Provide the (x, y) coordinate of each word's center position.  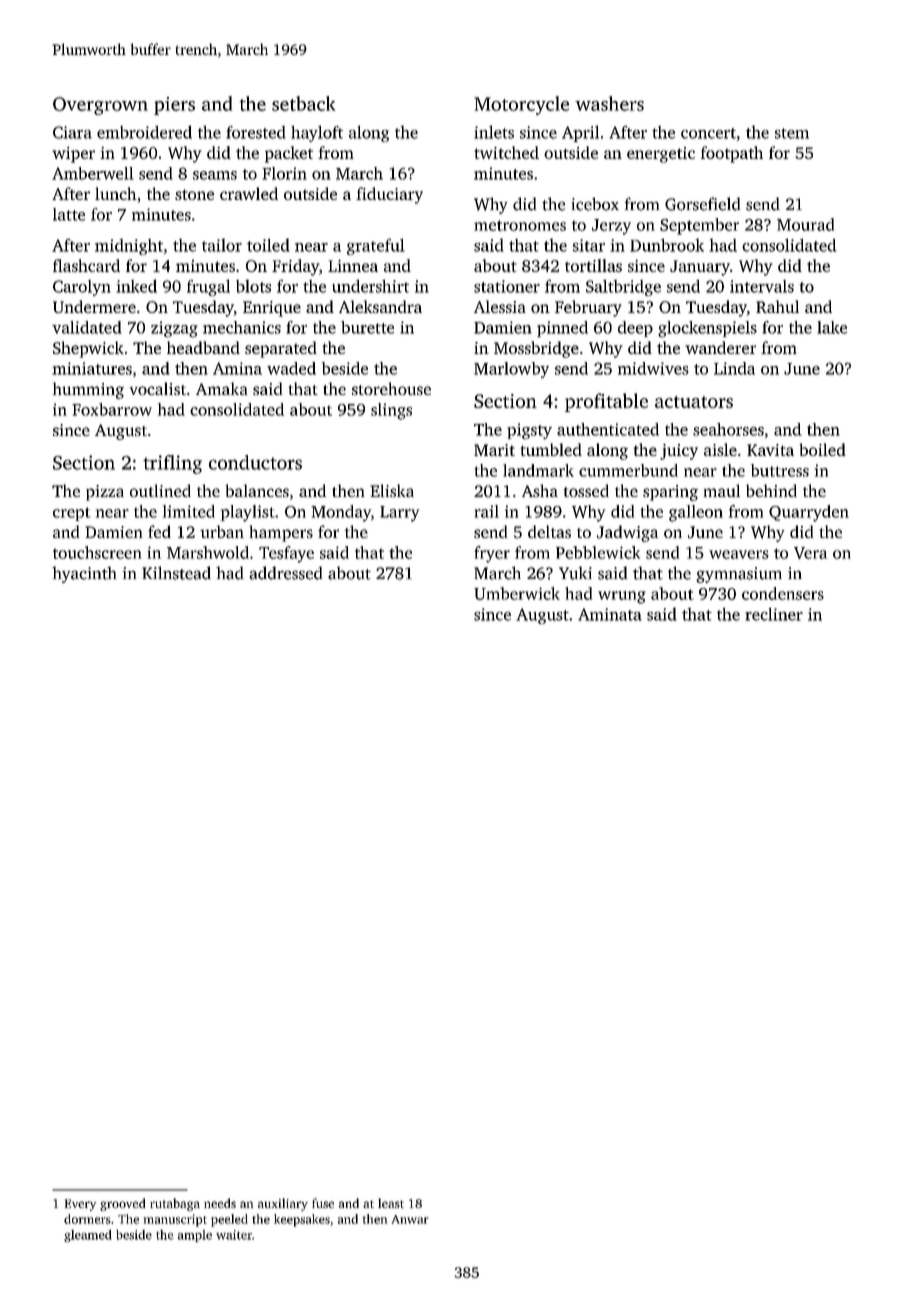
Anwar (410, 1219)
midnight (129, 247)
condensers (783, 593)
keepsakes (302, 1220)
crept (72, 514)
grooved (122, 1204)
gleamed (88, 1236)
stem (792, 133)
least (391, 1203)
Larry (399, 514)
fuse (323, 1203)
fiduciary (389, 195)
